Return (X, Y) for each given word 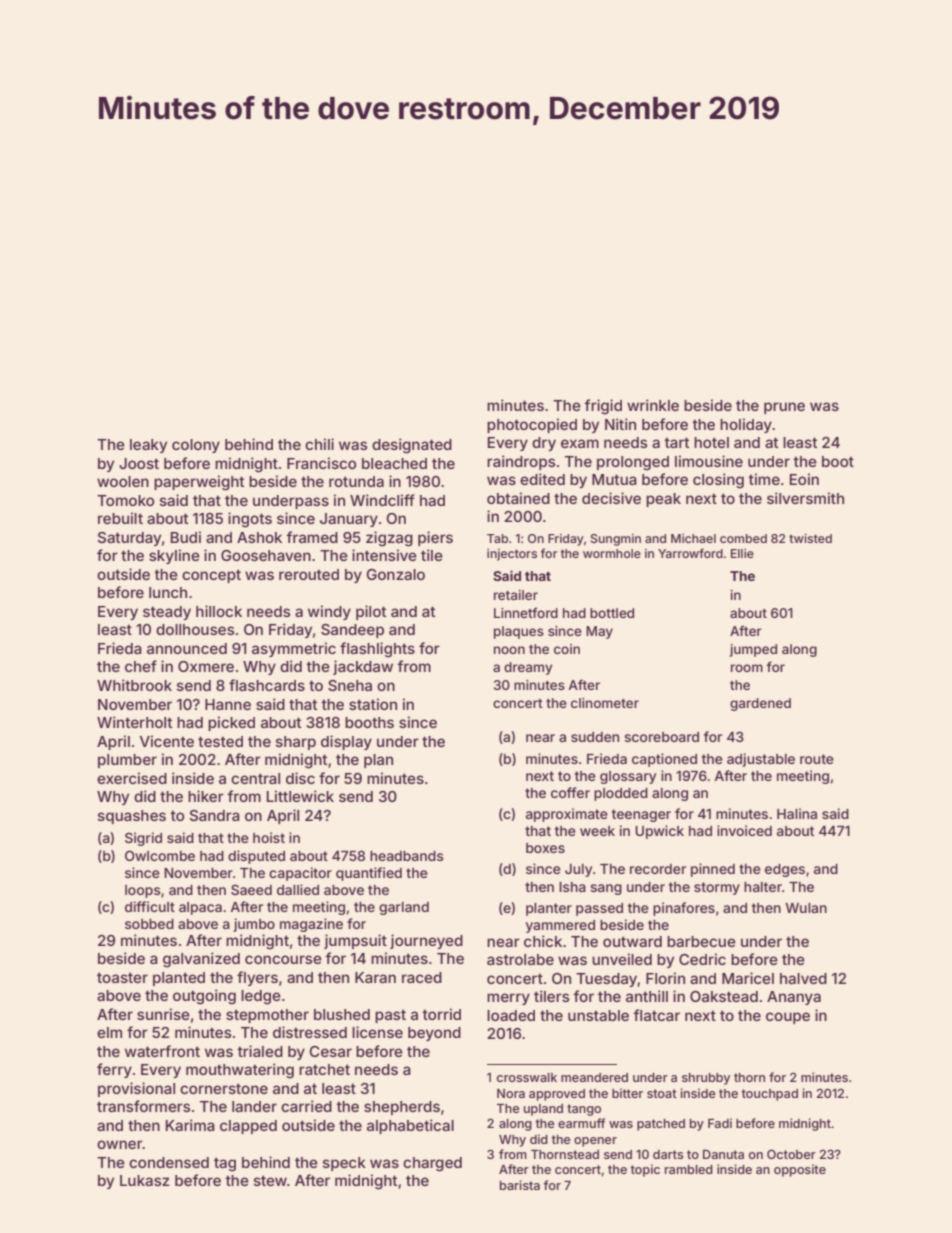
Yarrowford (690, 553)
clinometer (605, 703)
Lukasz (145, 1180)
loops (143, 891)
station (373, 704)
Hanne (228, 704)
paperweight (199, 483)
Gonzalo (395, 574)
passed (599, 909)
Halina (797, 813)
